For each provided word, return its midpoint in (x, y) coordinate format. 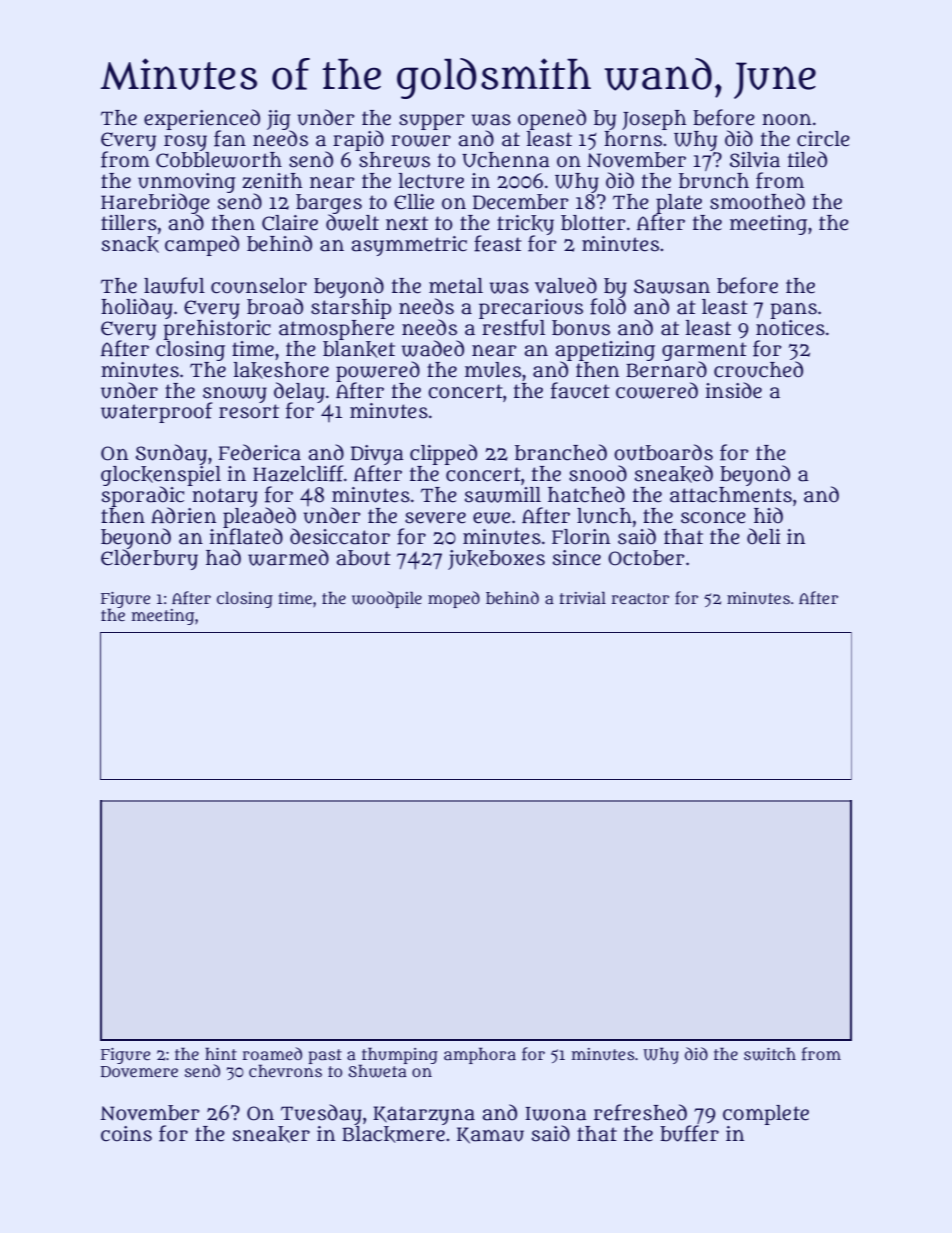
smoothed (757, 201)
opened (552, 119)
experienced (202, 119)
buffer (689, 1133)
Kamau (490, 1135)
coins (126, 1134)
